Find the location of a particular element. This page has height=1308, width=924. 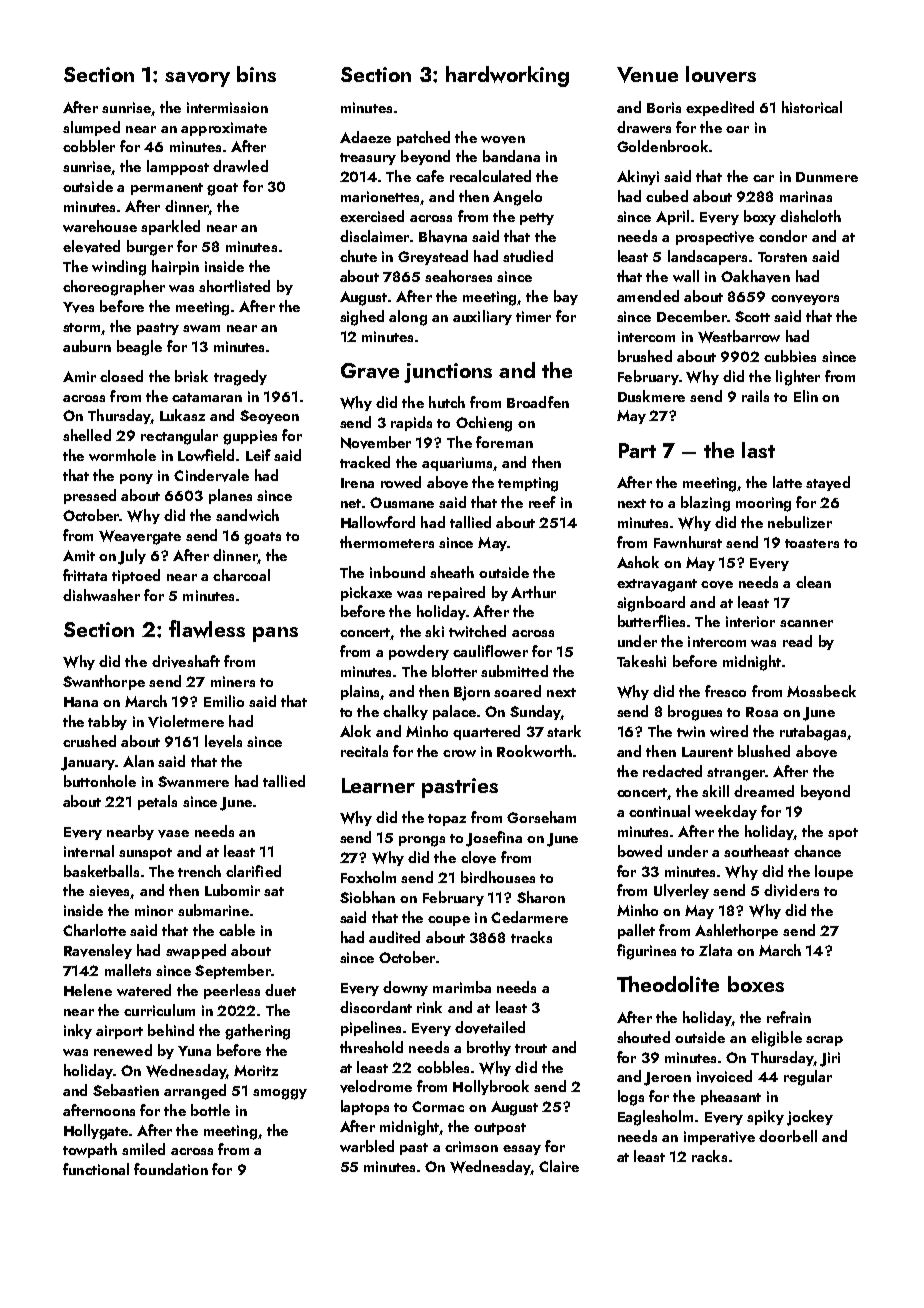

Takeshi is located at coordinates (641, 661).
